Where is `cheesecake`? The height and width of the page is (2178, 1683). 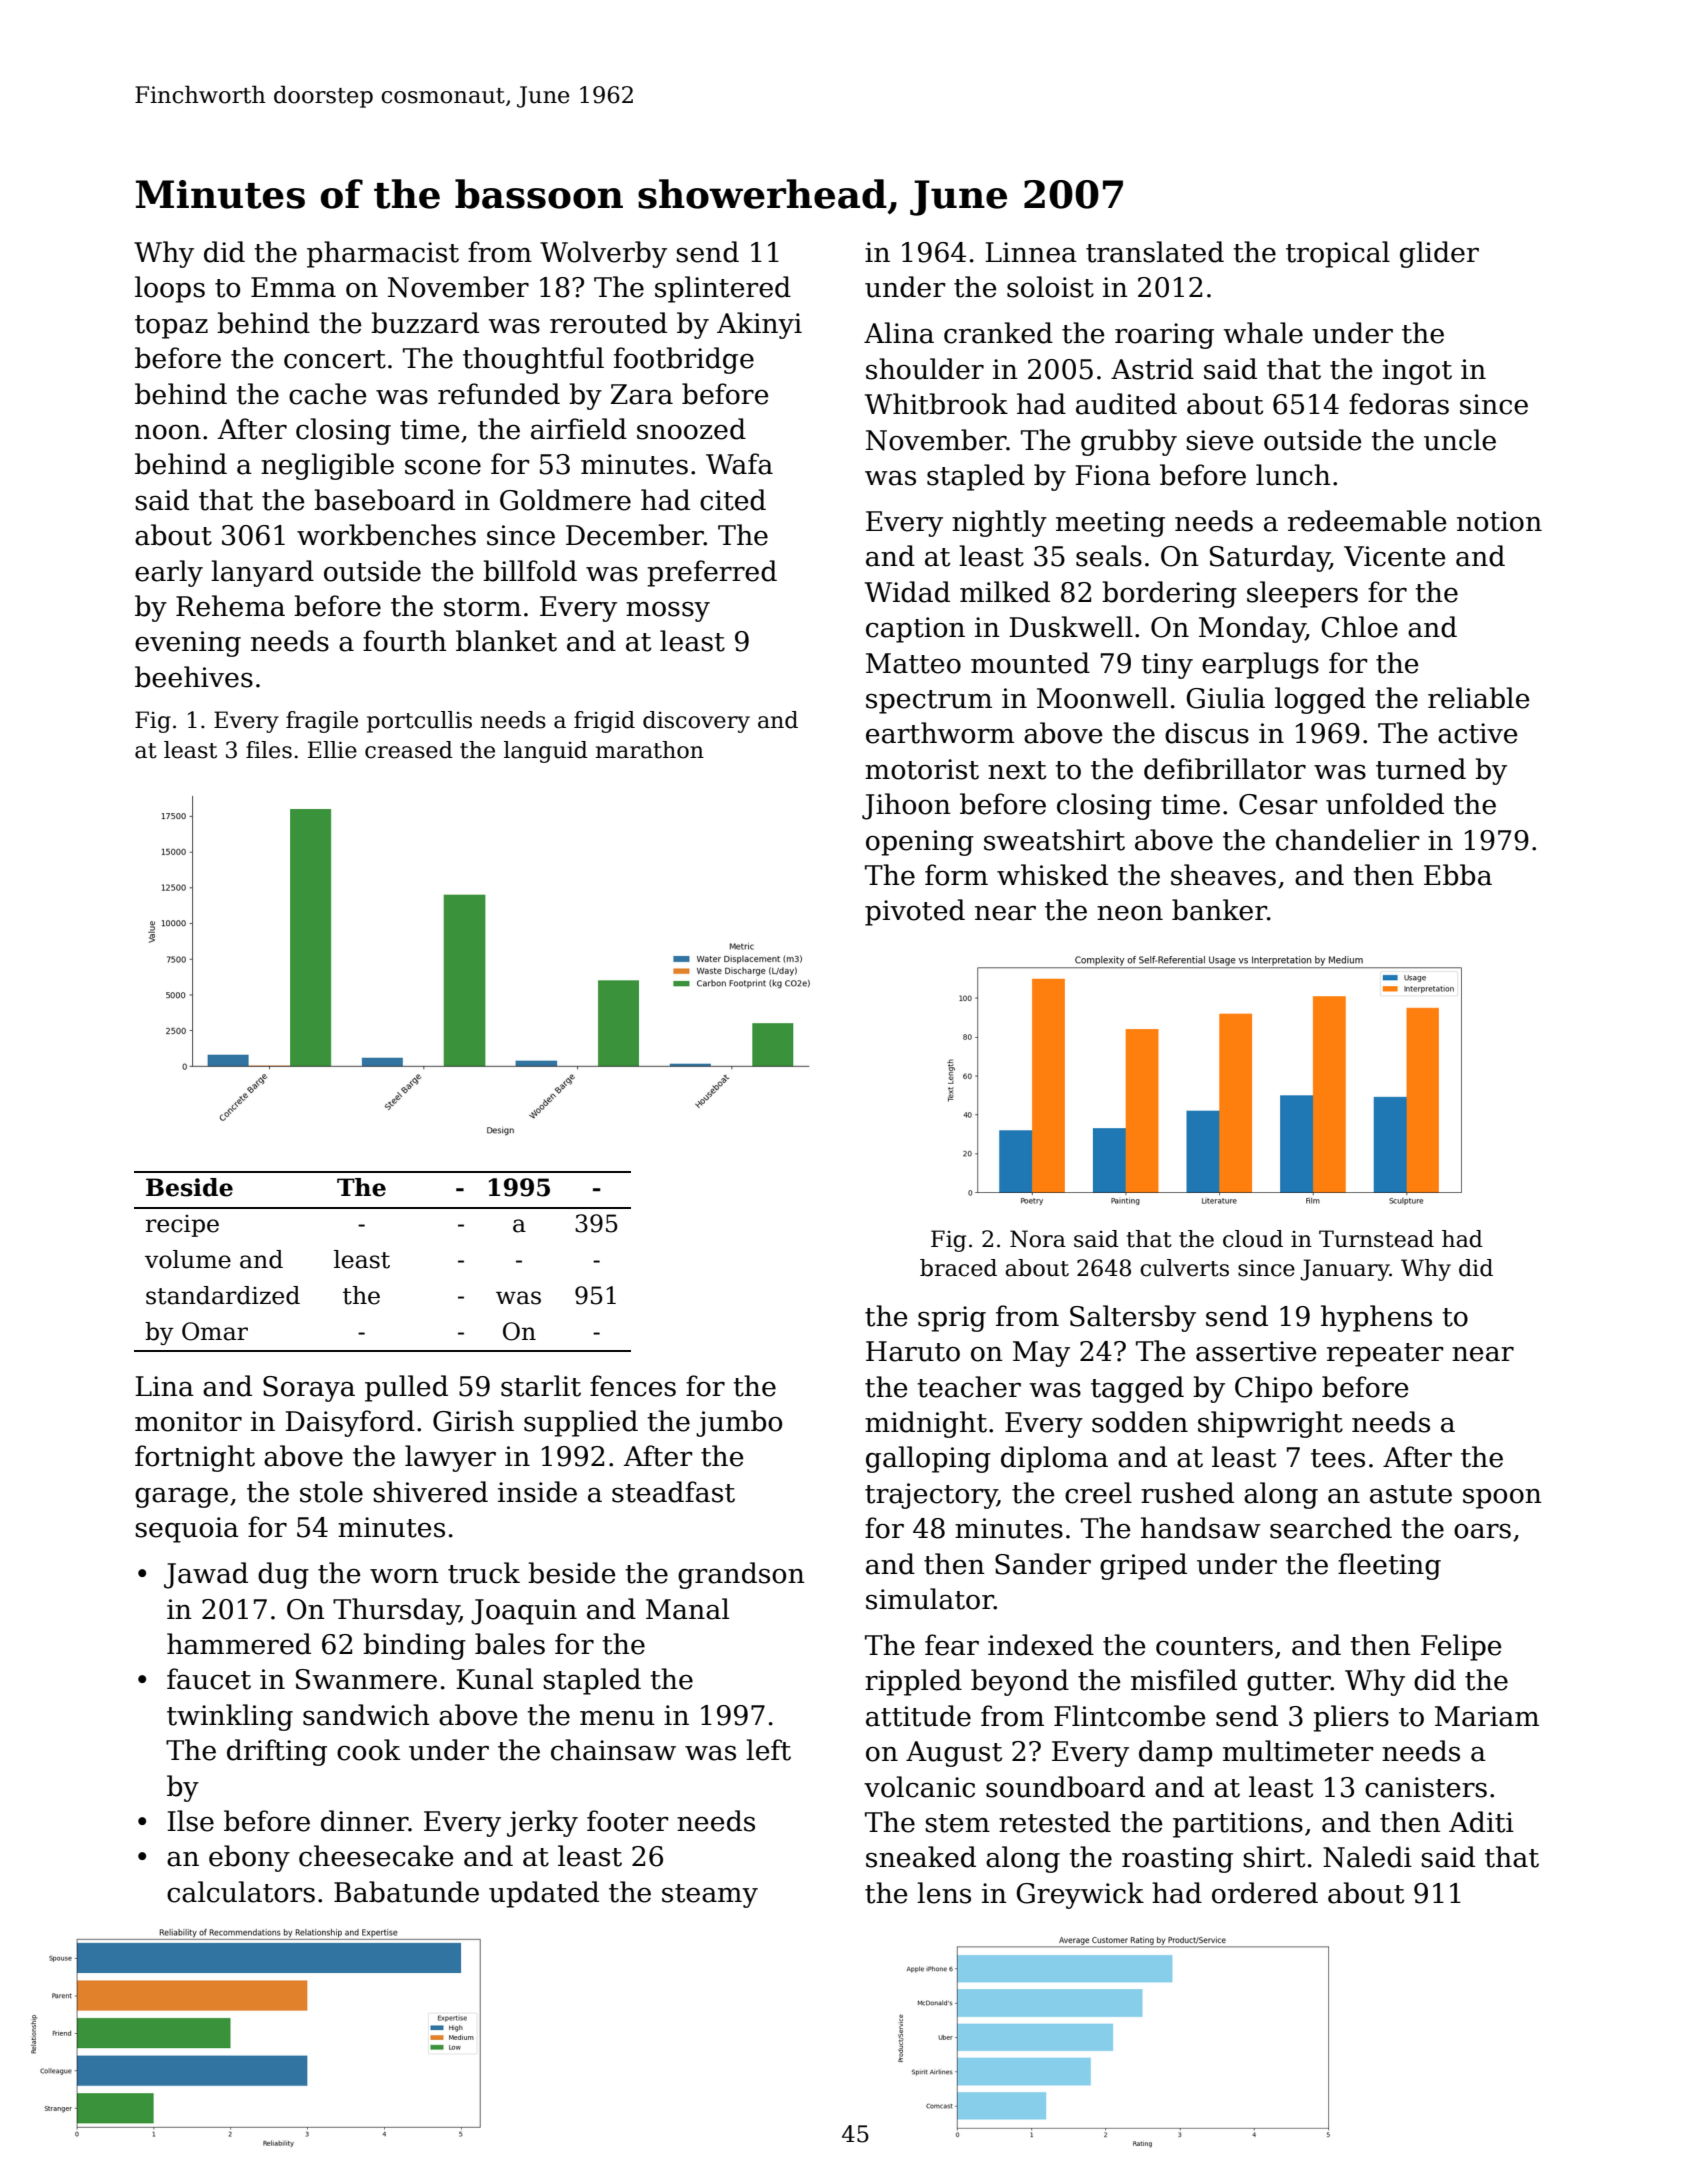
cheesecake is located at coordinates (376, 1856).
